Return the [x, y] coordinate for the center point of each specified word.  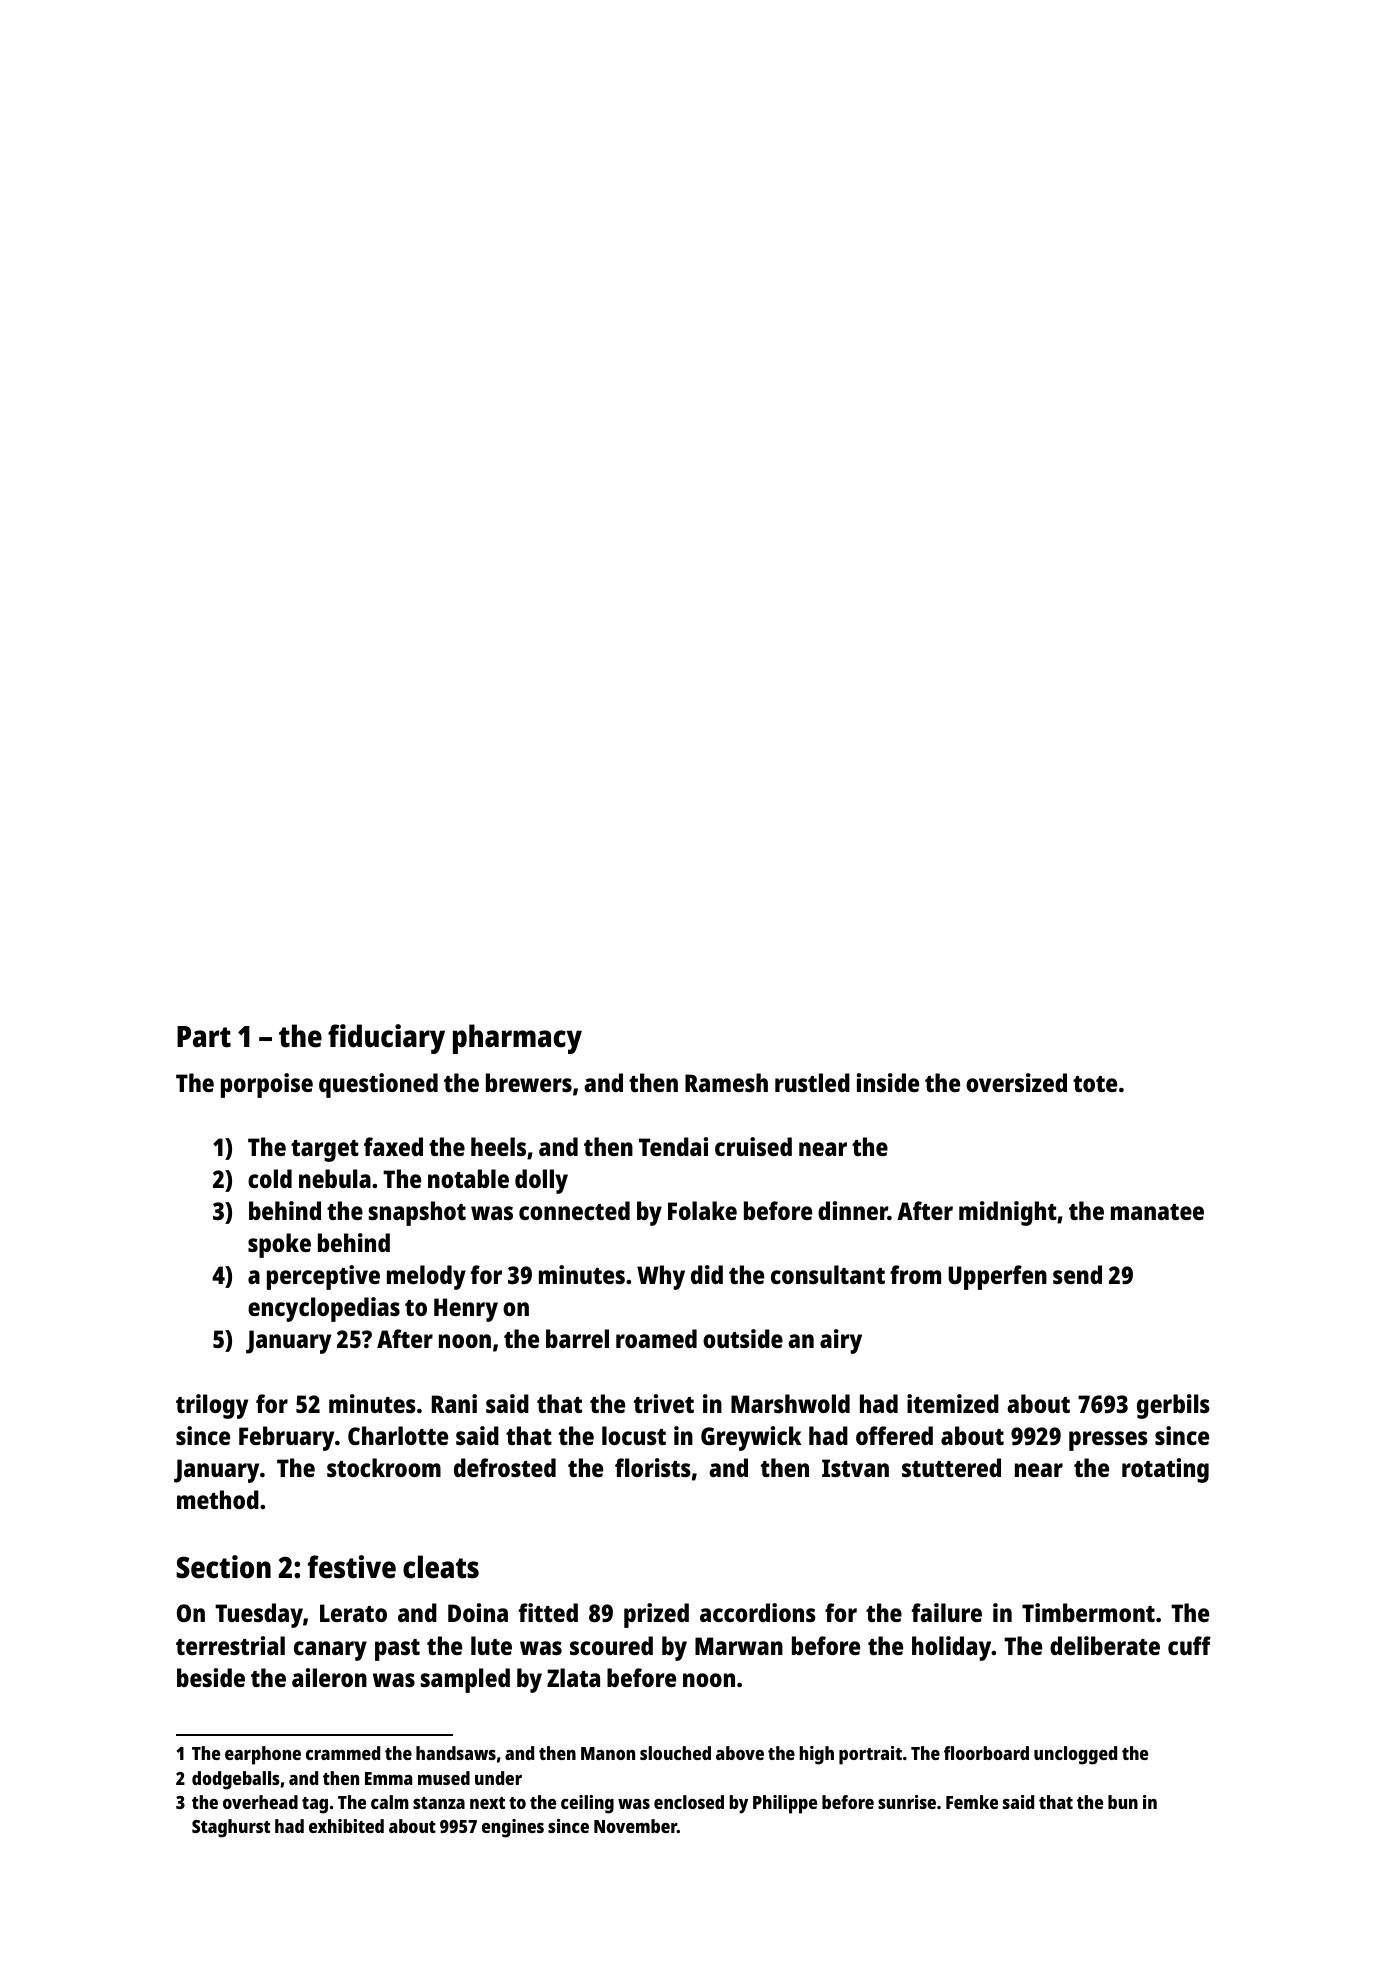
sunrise [907, 1802]
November [635, 1826]
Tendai [673, 1146]
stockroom [384, 1467]
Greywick [751, 1438]
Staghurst [231, 1828]
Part [204, 1037]
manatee [1157, 1212]
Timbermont [1088, 1612]
